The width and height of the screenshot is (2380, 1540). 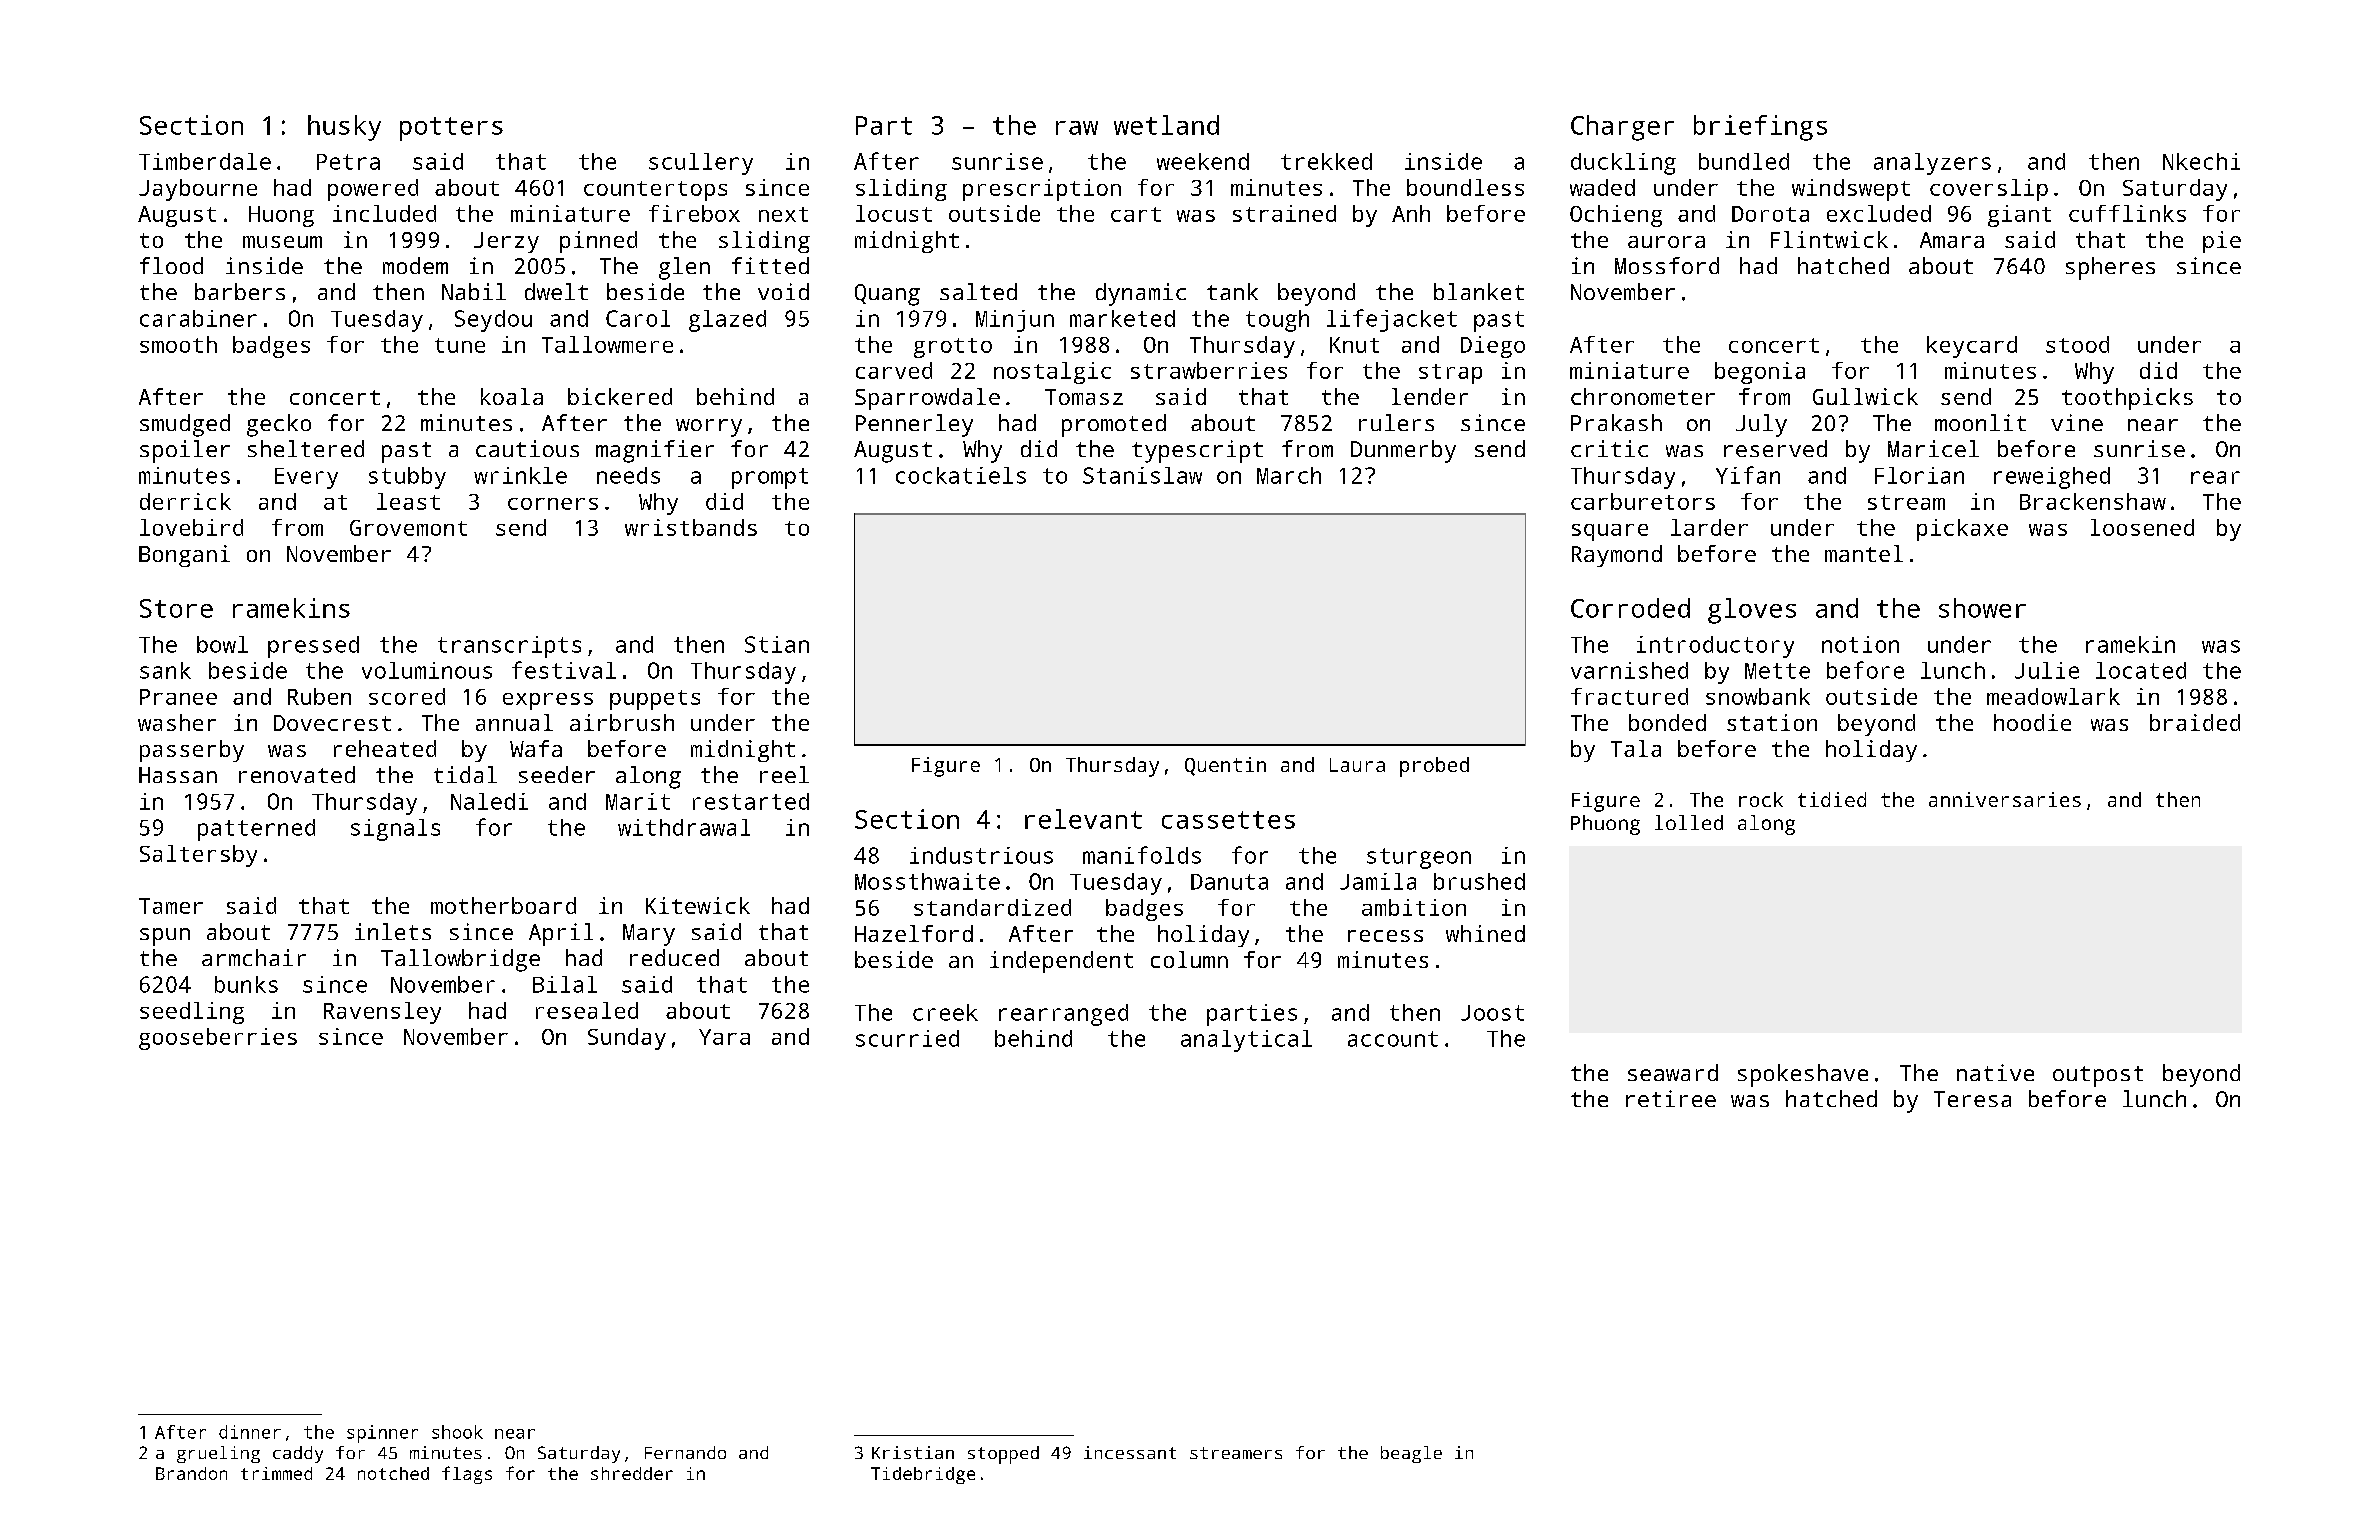 I want to click on wetland, so click(x=1166, y=125).
